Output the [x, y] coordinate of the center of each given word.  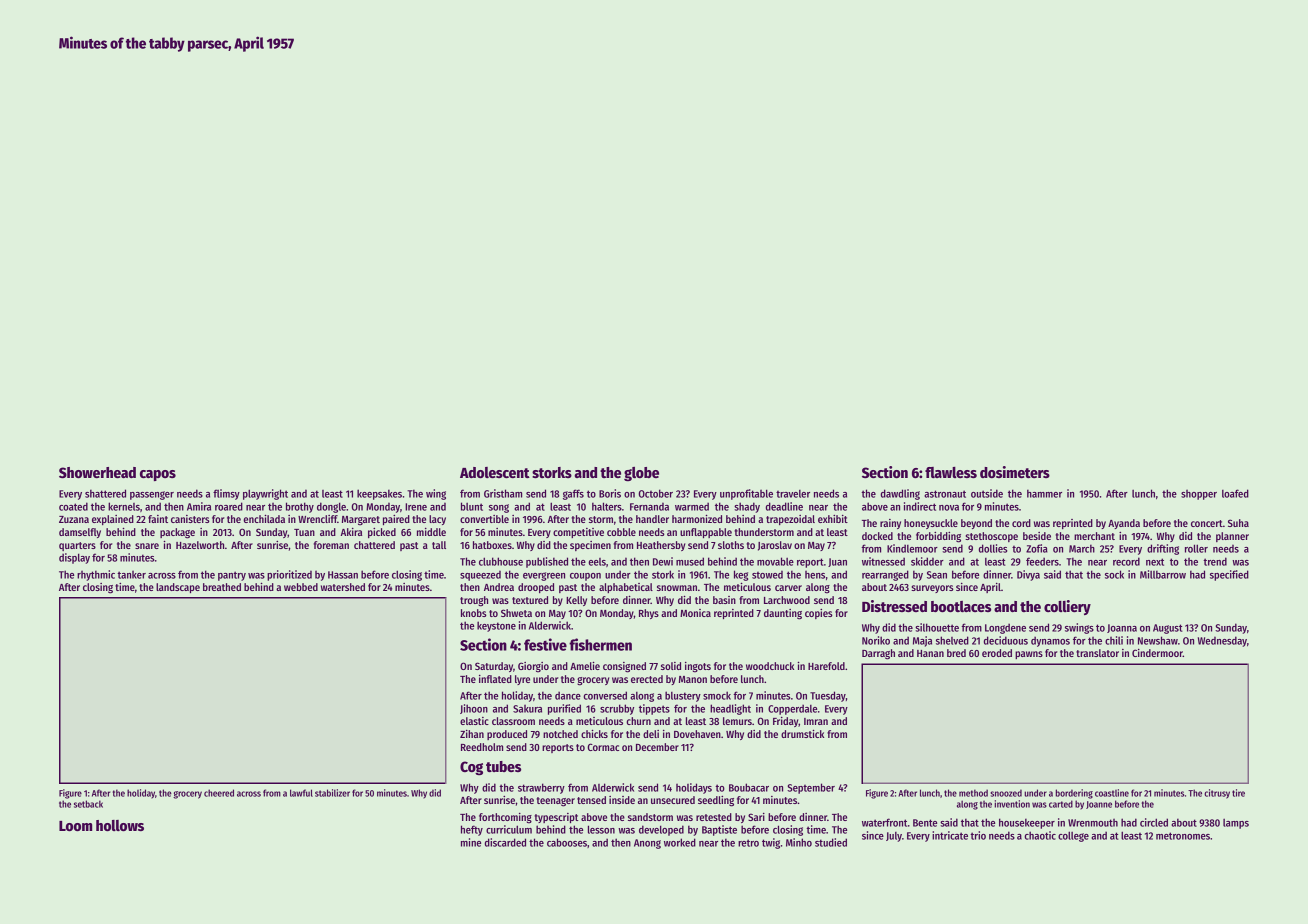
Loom [75, 826]
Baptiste [719, 830]
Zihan [472, 734]
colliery [1067, 607]
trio [978, 835]
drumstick [802, 734]
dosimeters [1015, 472]
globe [641, 474]
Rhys [649, 614]
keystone [496, 626]
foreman [331, 545]
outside [987, 493]
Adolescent [495, 472]
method [973, 793]
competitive [578, 533]
